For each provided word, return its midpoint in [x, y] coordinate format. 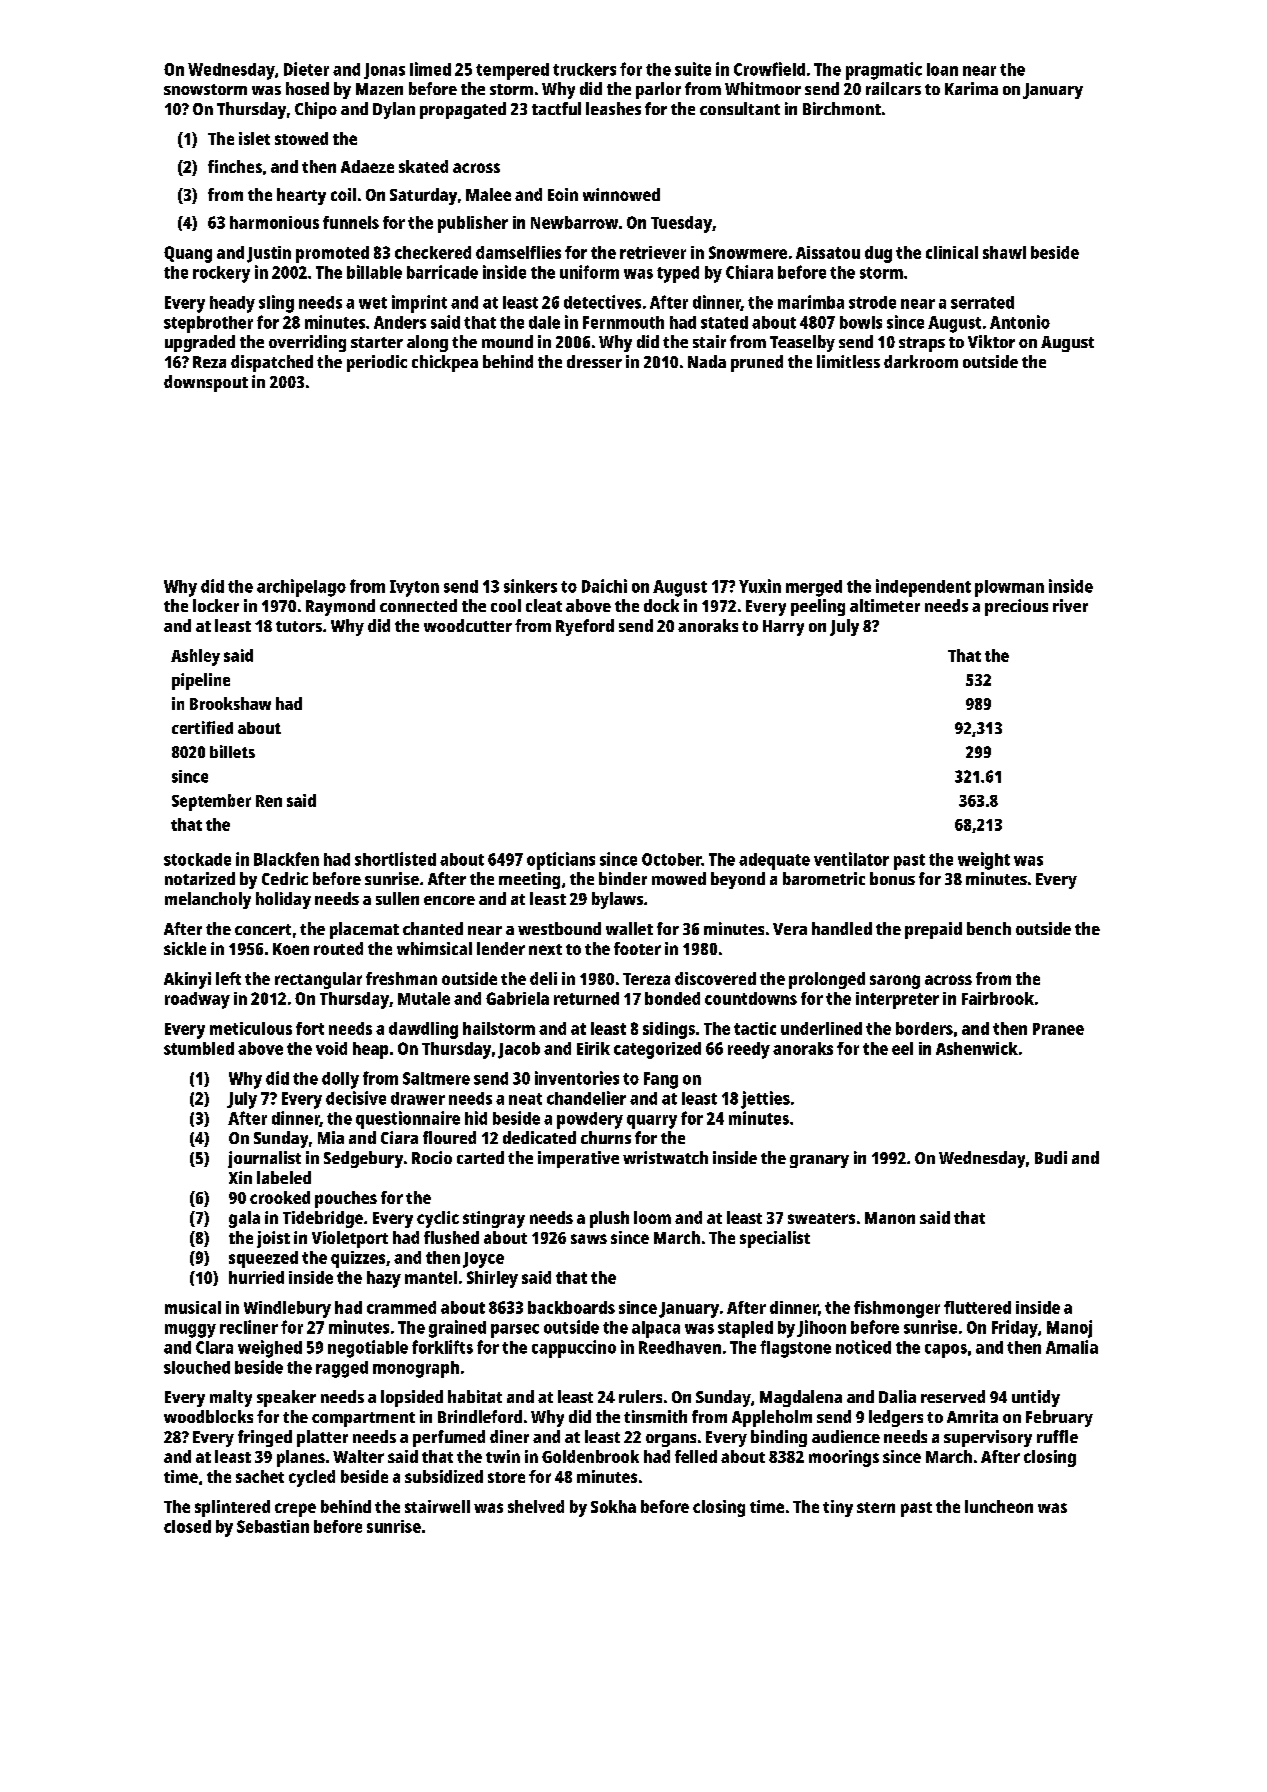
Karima [971, 88]
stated [724, 322]
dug [878, 254]
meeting [529, 880]
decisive [356, 1098]
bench [989, 928]
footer [637, 948]
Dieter [306, 69]
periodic [377, 363]
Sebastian [273, 1526]
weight [984, 861]
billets [232, 751]
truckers [584, 69]
